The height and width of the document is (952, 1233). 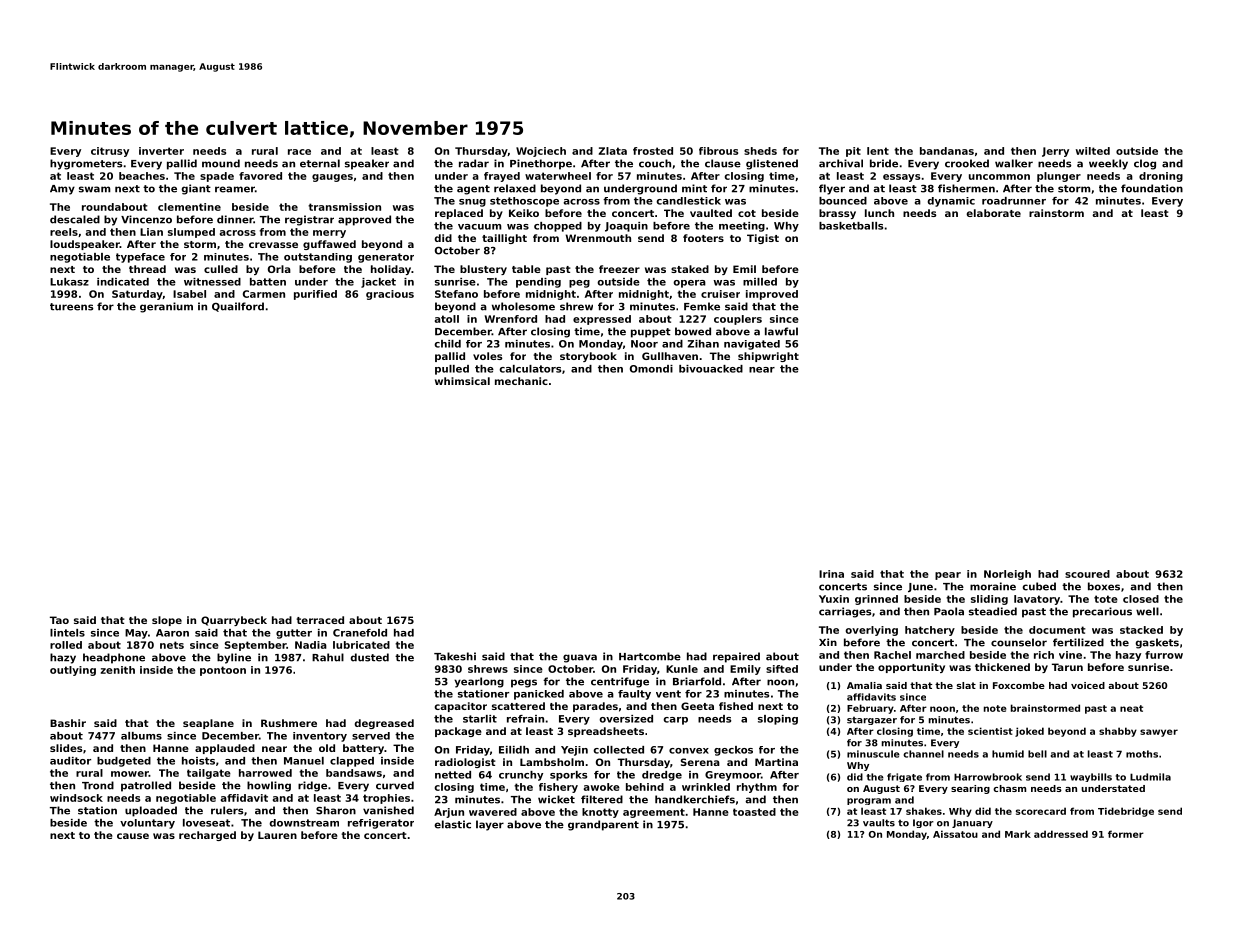 I want to click on pear, so click(x=948, y=576).
